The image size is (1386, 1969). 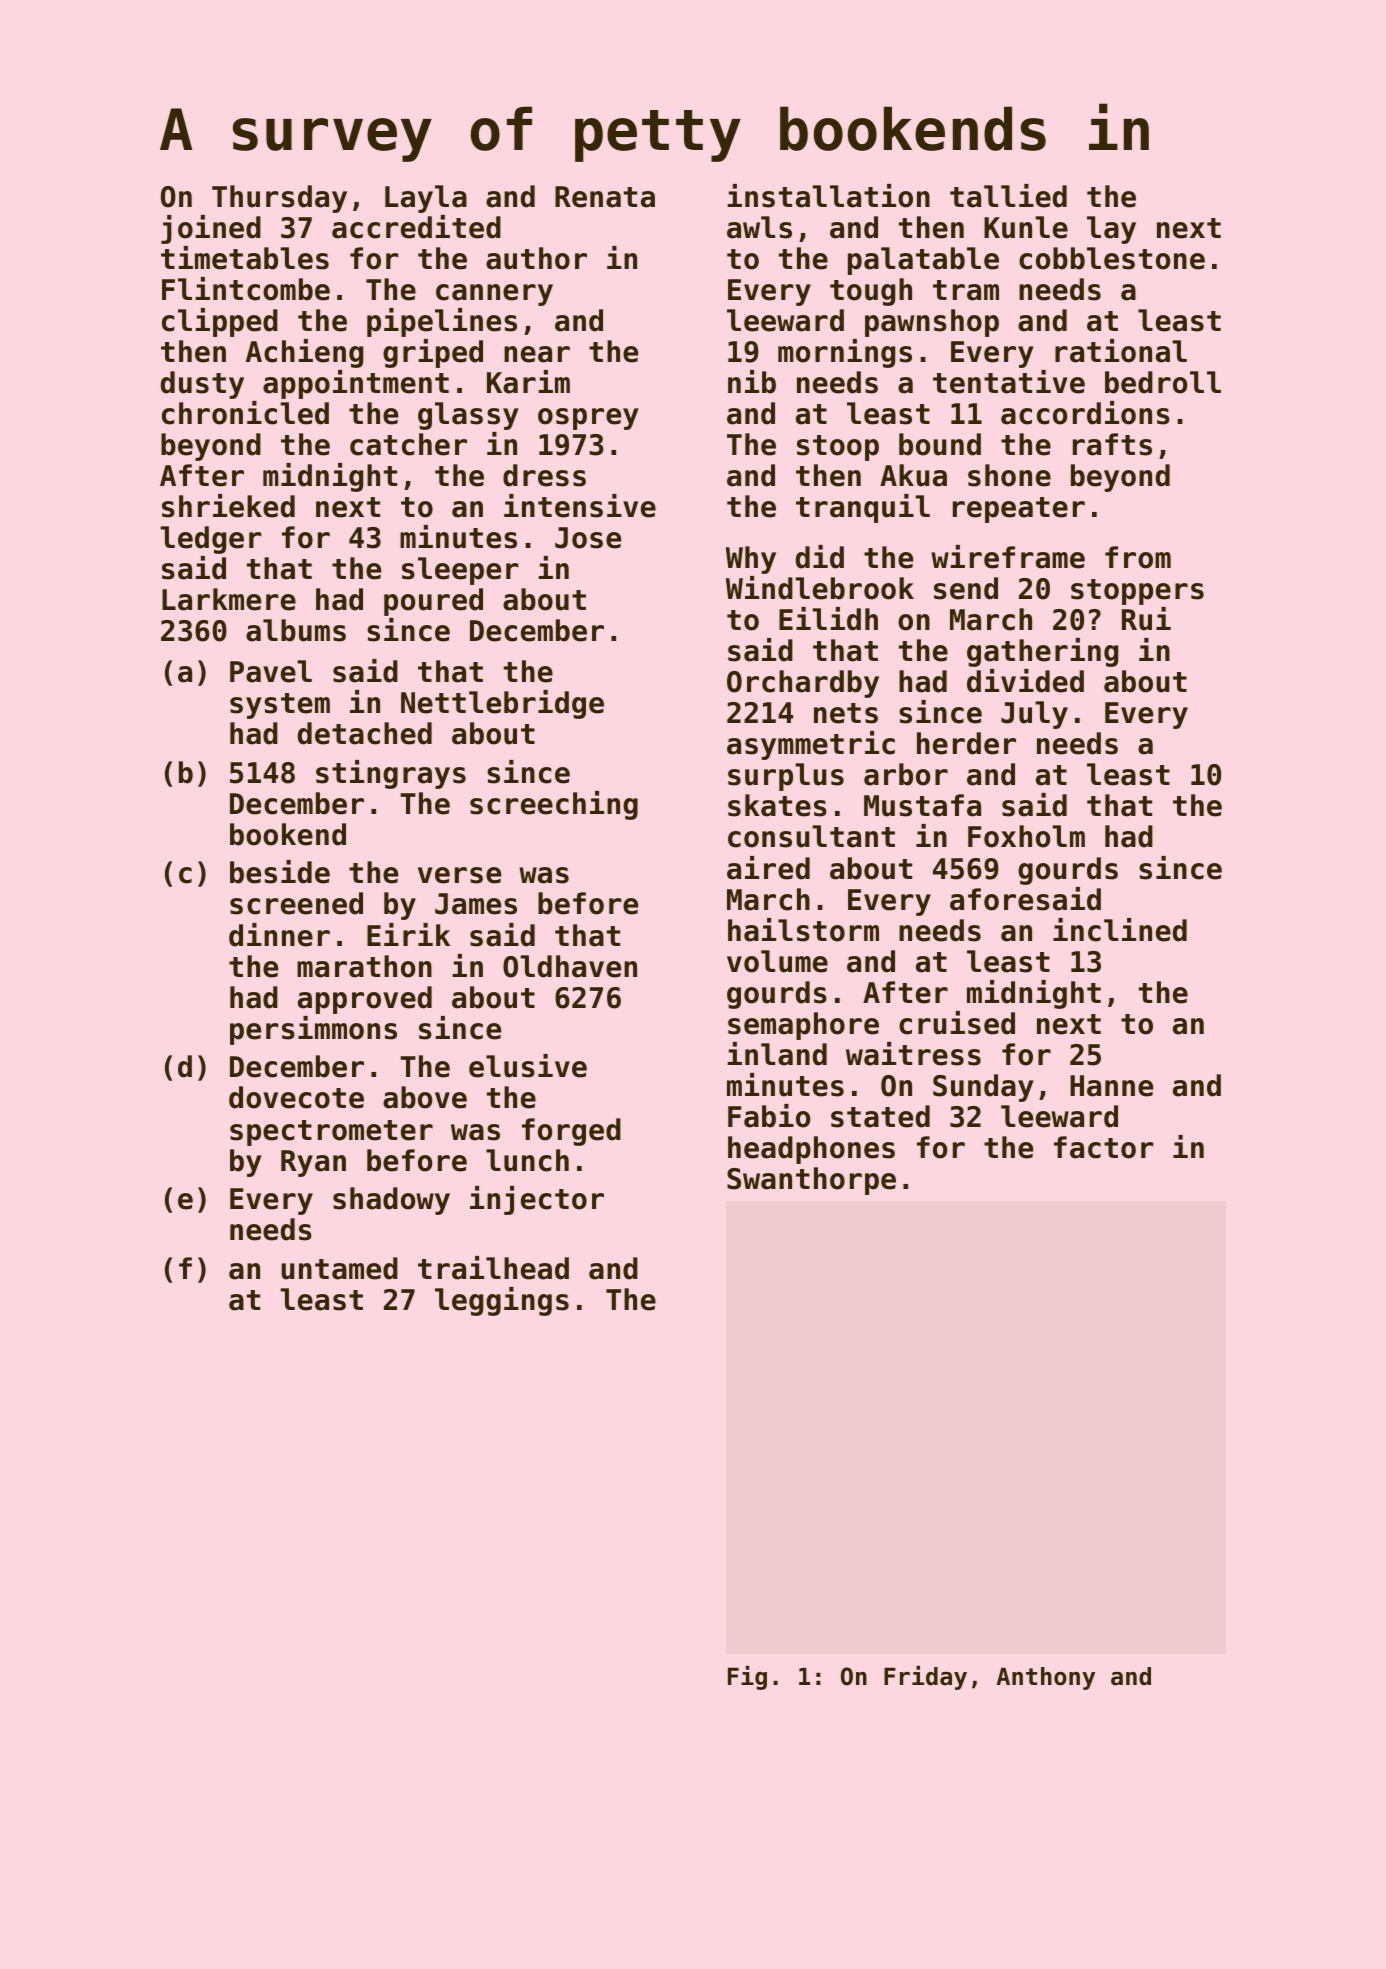 What do you see at coordinates (570, 966) in the screenshot?
I see `Oldhaven` at bounding box center [570, 966].
